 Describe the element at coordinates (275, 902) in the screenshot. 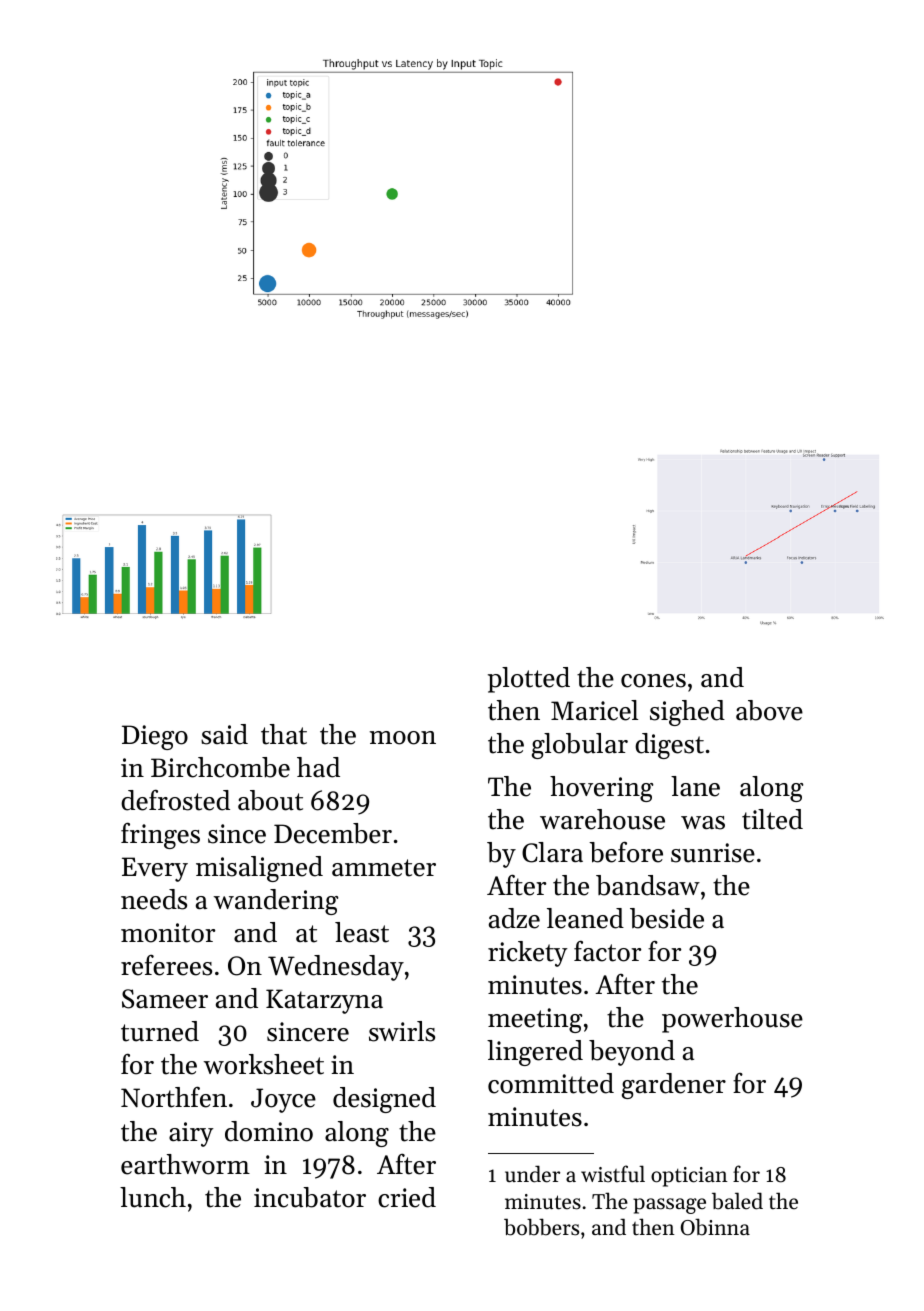

I see `wandering` at that location.
